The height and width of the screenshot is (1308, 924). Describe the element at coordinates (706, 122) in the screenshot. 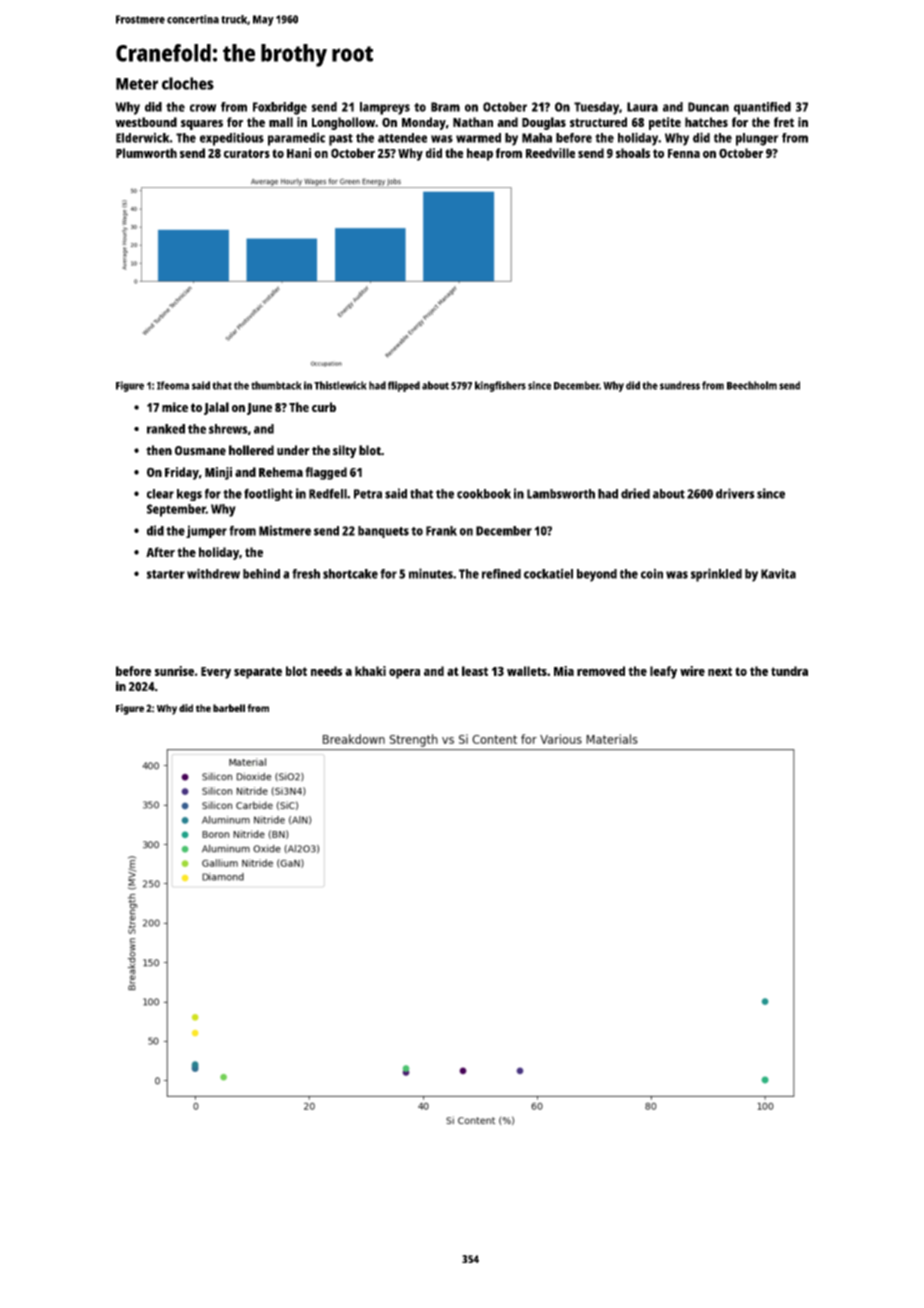

I see `hatches` at that location.
